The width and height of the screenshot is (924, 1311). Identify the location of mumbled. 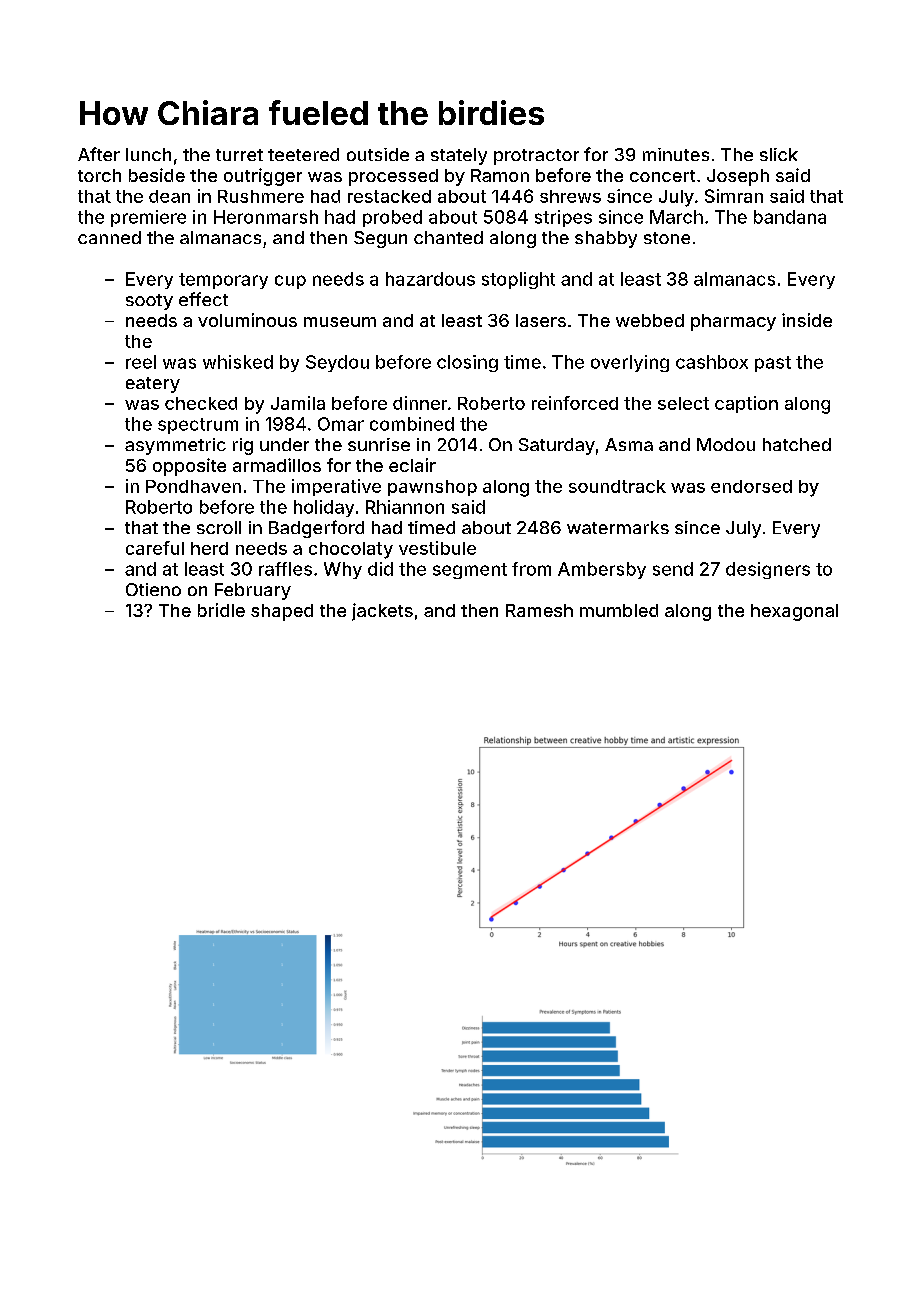
(619, 610).
